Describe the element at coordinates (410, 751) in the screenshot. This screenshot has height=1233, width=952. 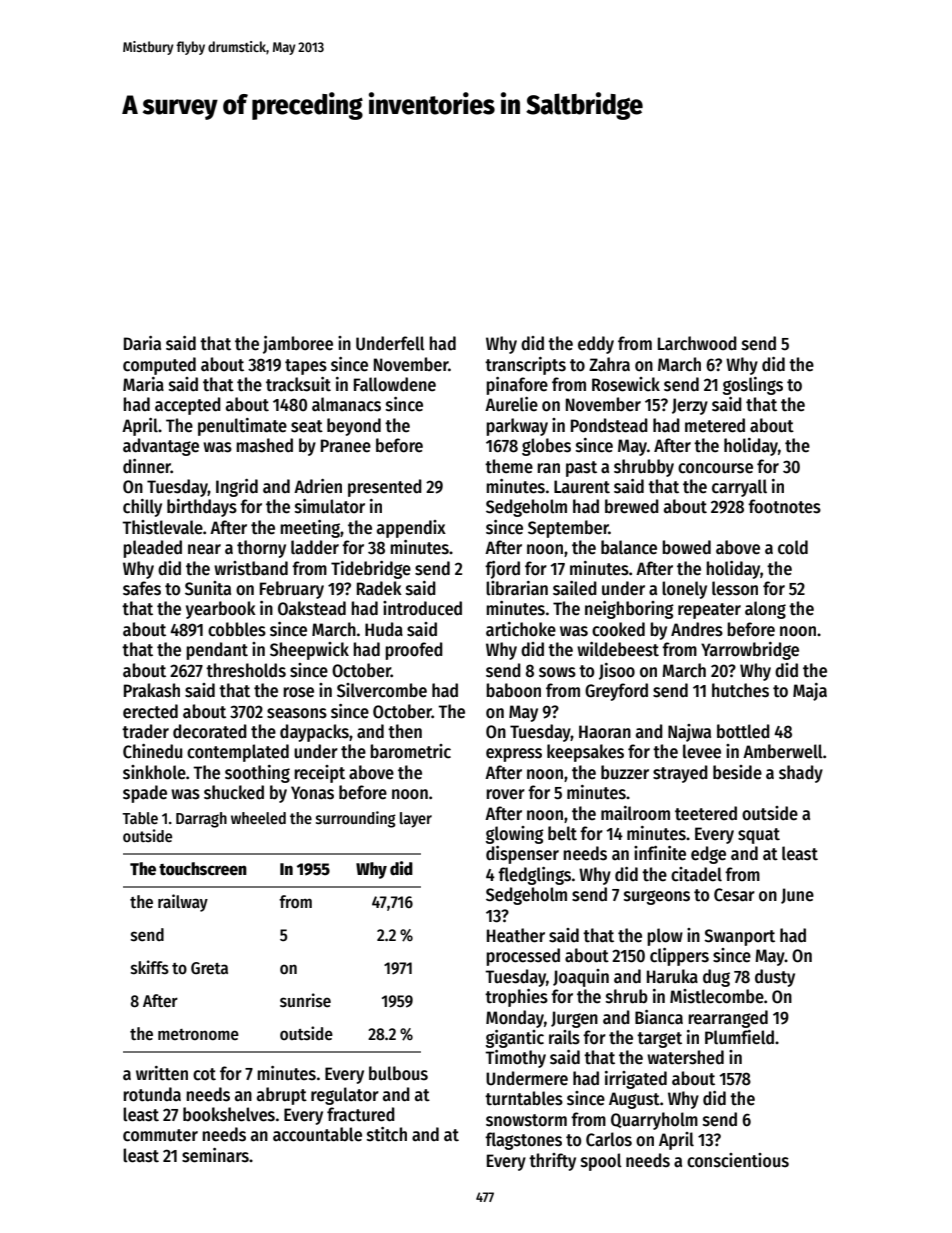
I see `barometric` at that location.
